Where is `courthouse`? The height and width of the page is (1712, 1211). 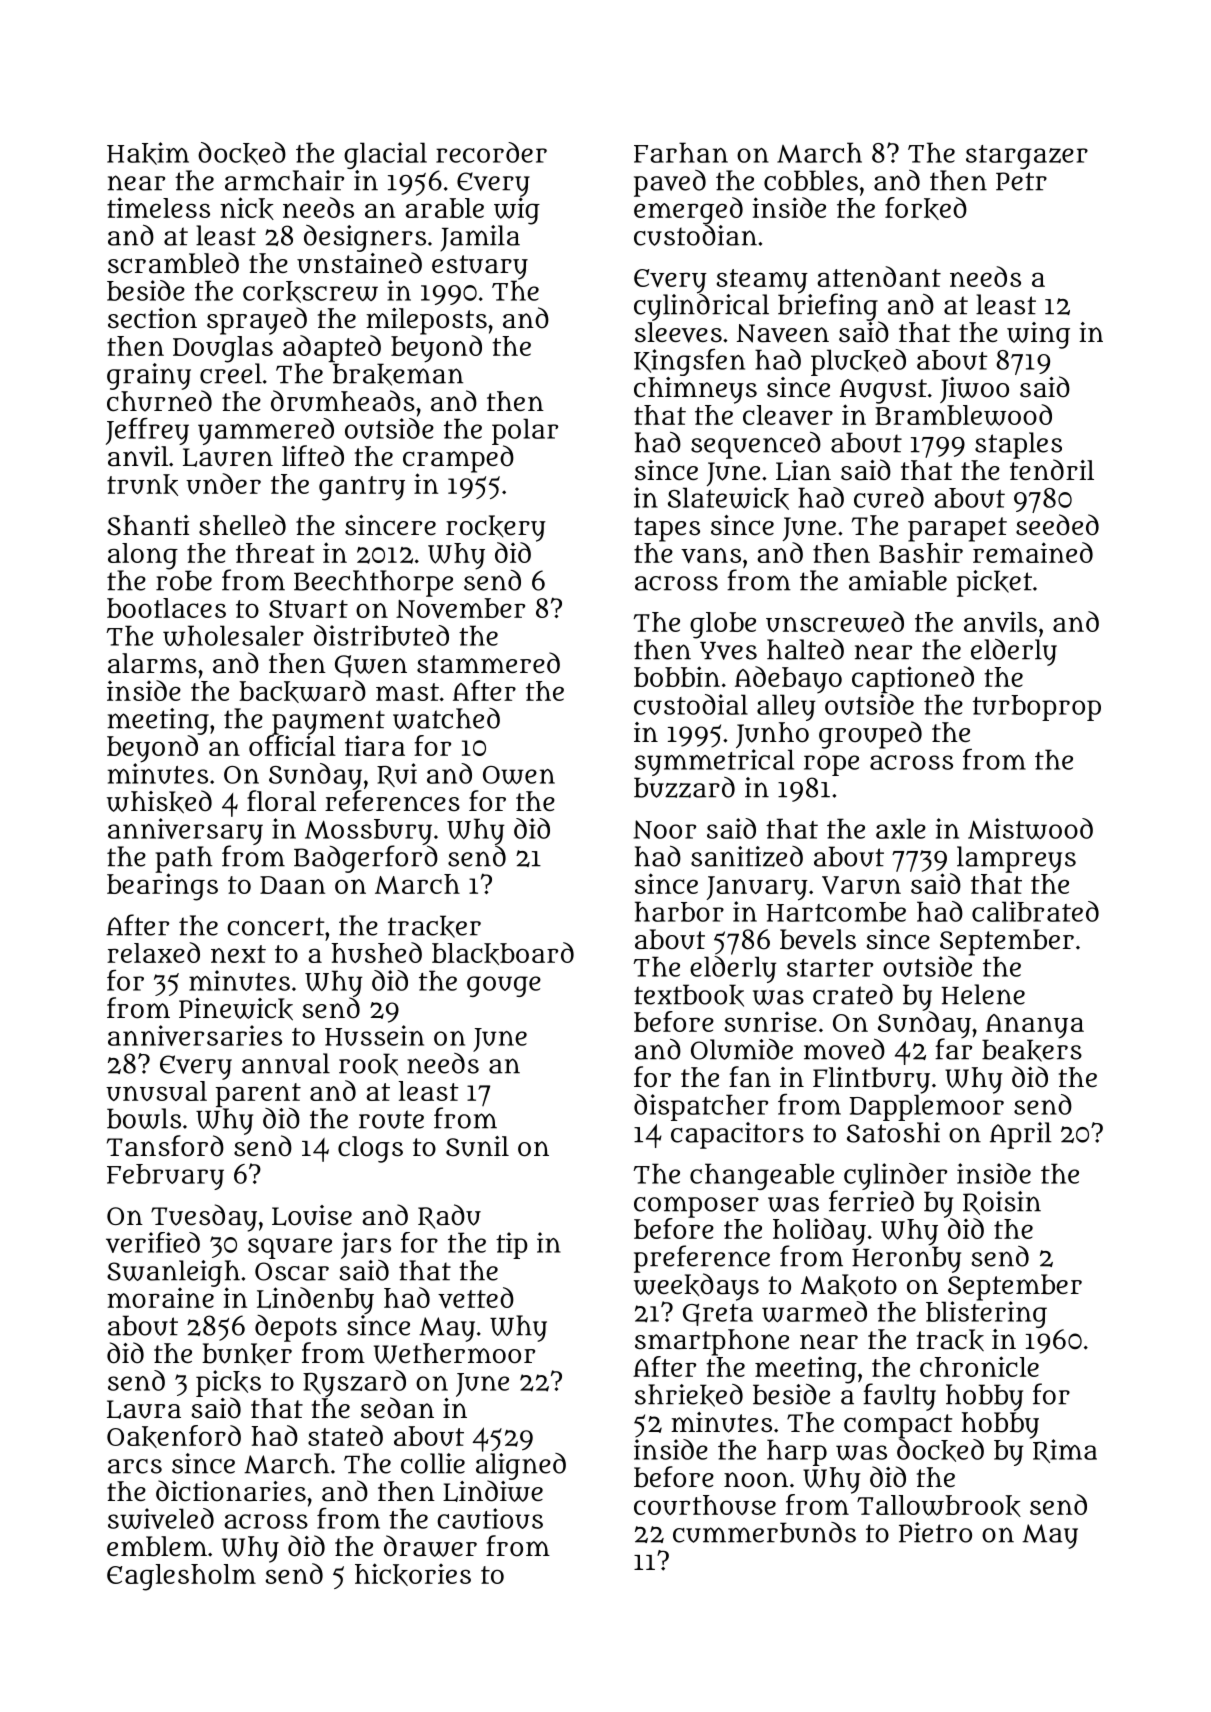
courthouse is located at coordinates (705, 1505).
